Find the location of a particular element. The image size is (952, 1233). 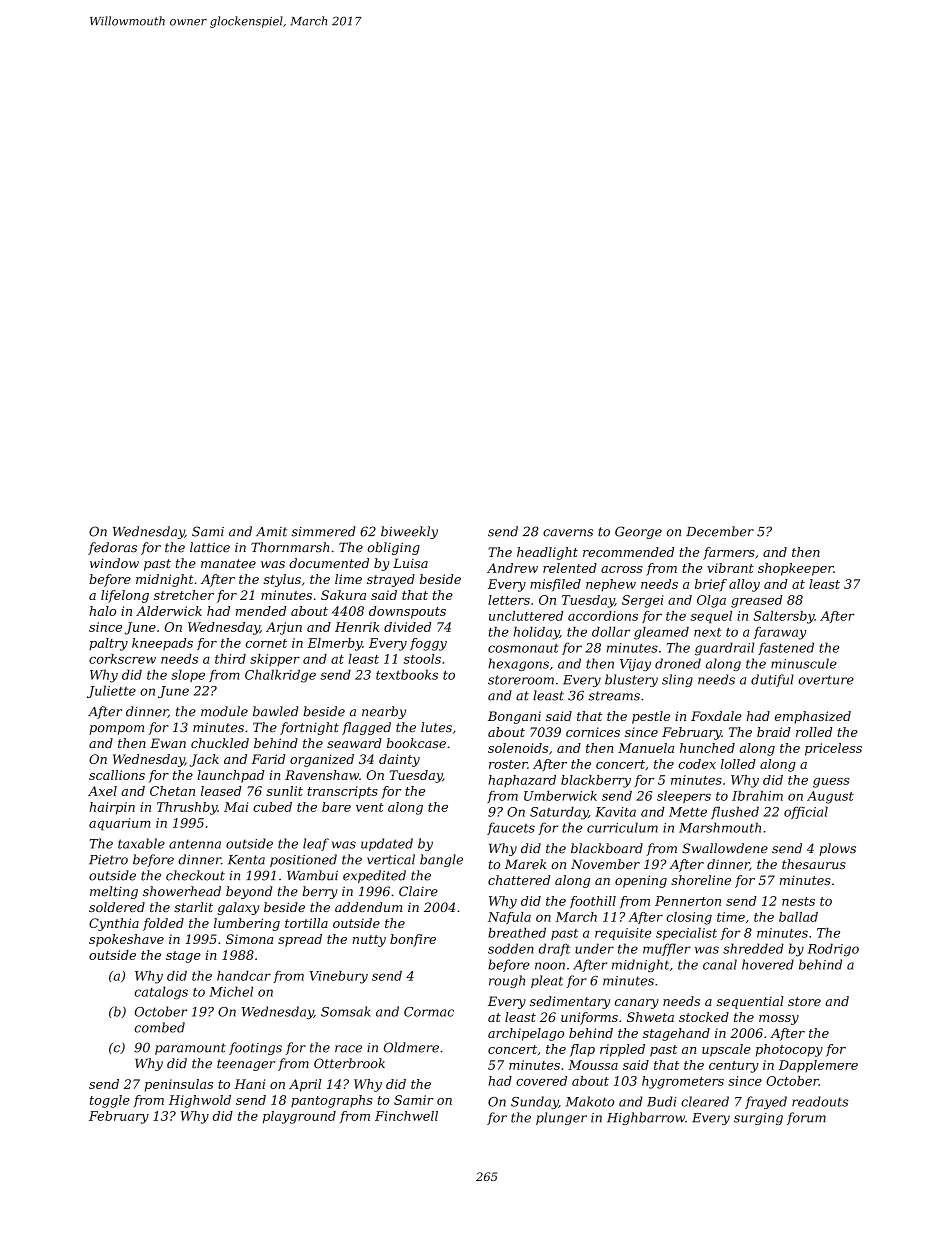

Ibrahim is located at coordinates (757, 796).
